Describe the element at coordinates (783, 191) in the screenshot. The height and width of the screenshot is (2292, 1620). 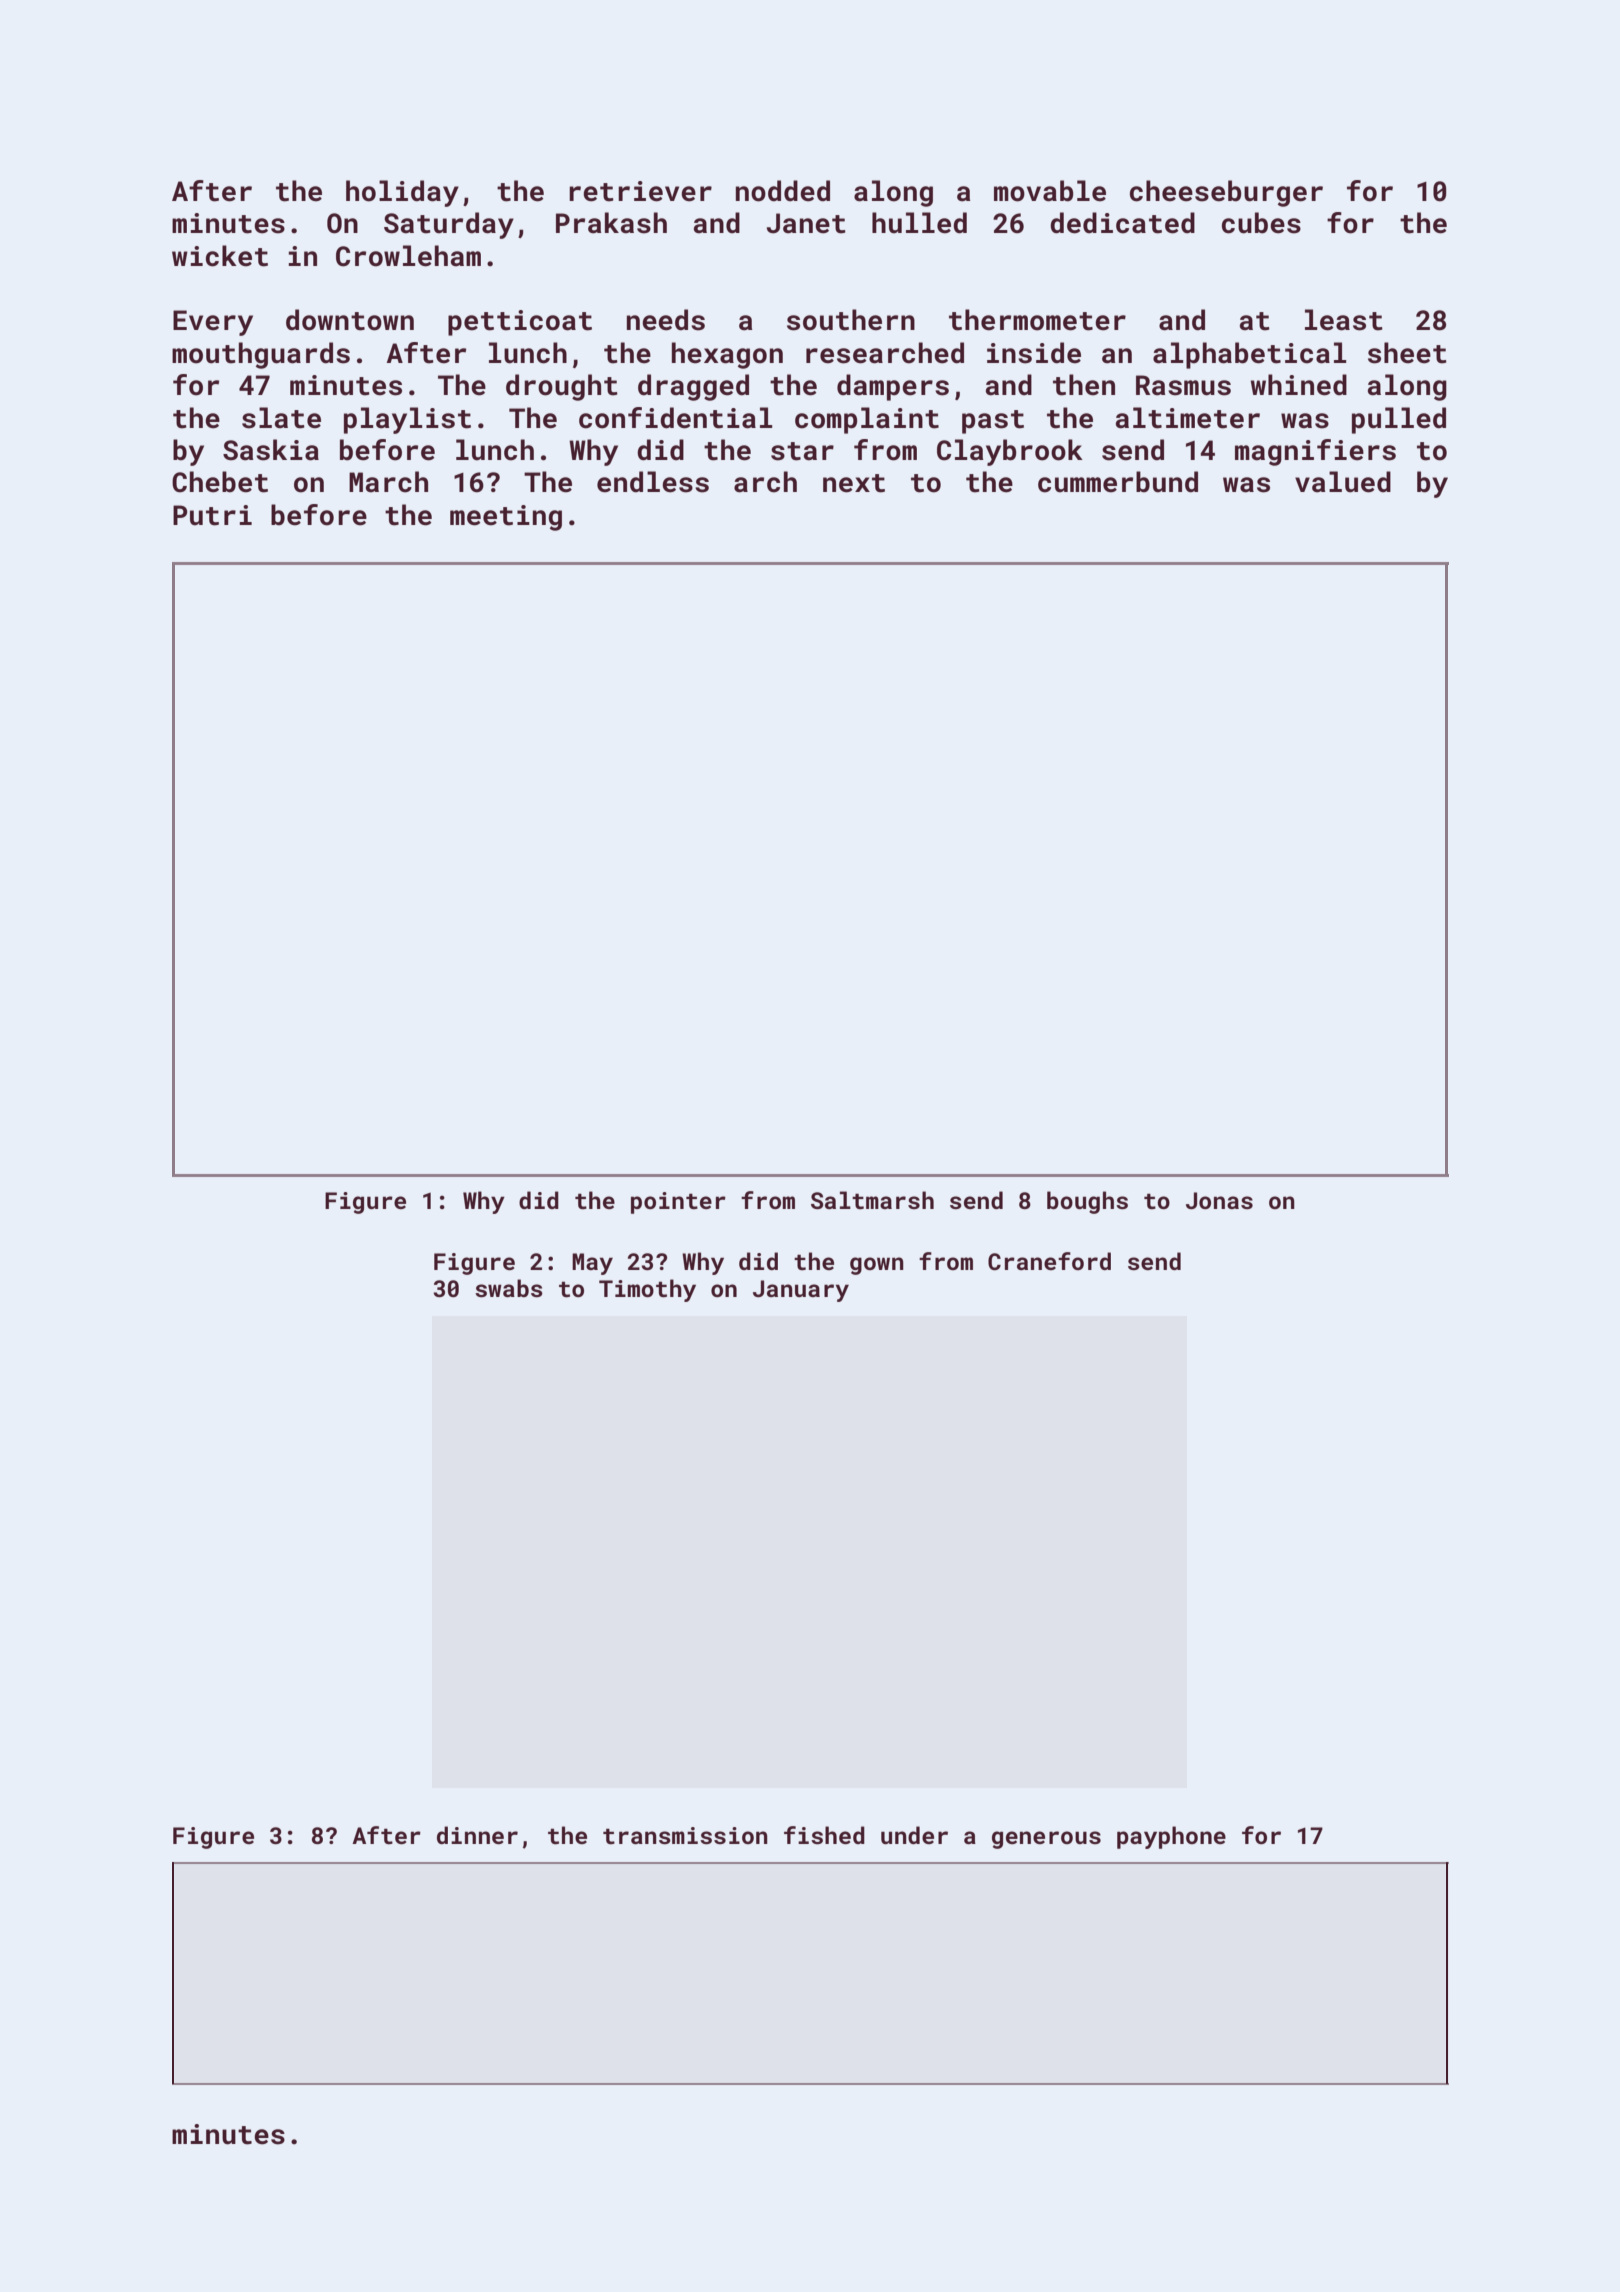
I see `nodded` at that location.
